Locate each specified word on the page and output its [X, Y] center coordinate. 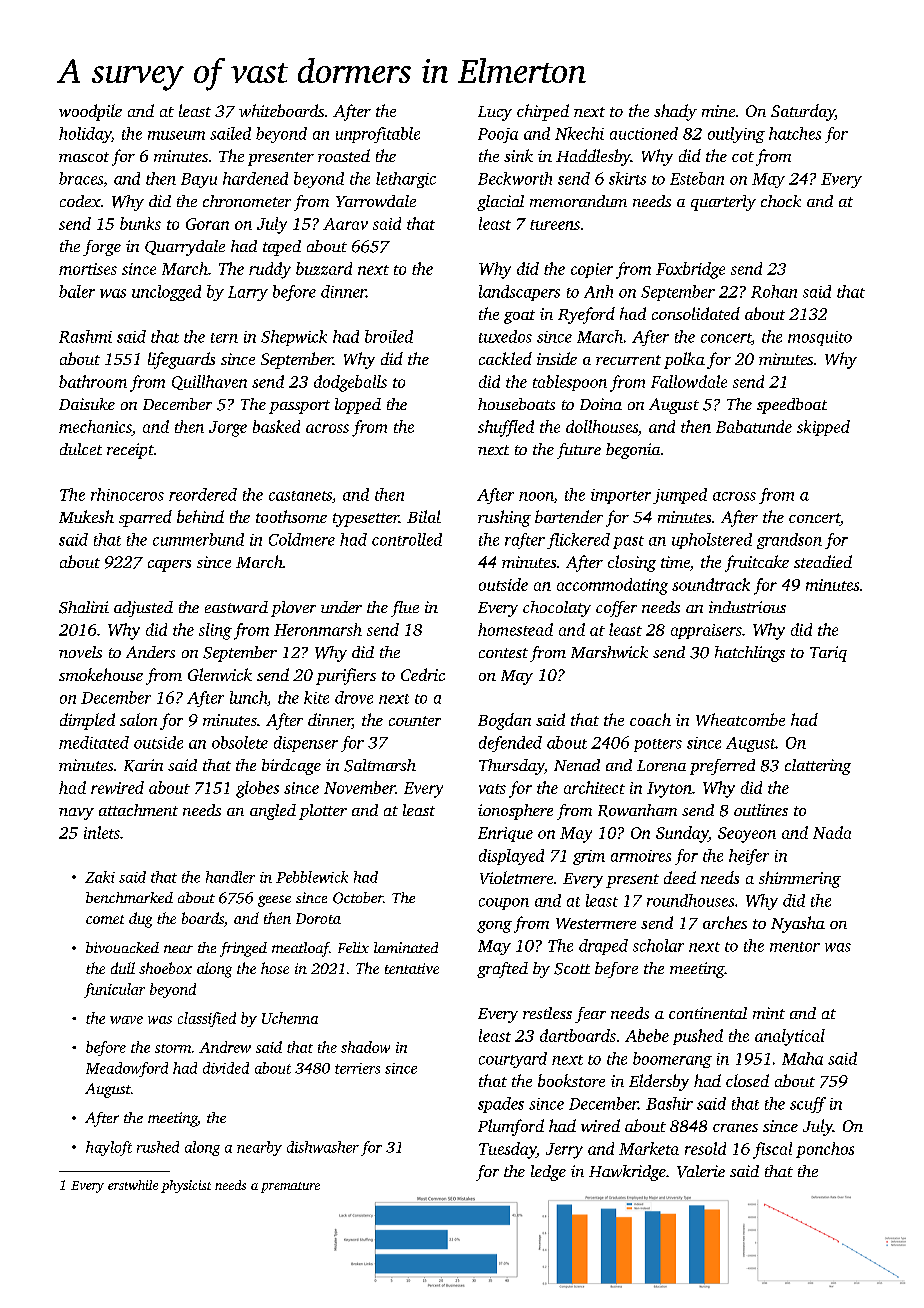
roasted [344, 155]
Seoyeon [747, 835]
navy [76, 814]
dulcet [81, 449]
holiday [85, 135]
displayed [511, 857]
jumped [680, 496]
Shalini [84, 607]
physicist [186, 1186]
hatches [795, 133]
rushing [504, 518]
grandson [789, 541]
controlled [407, 539]
